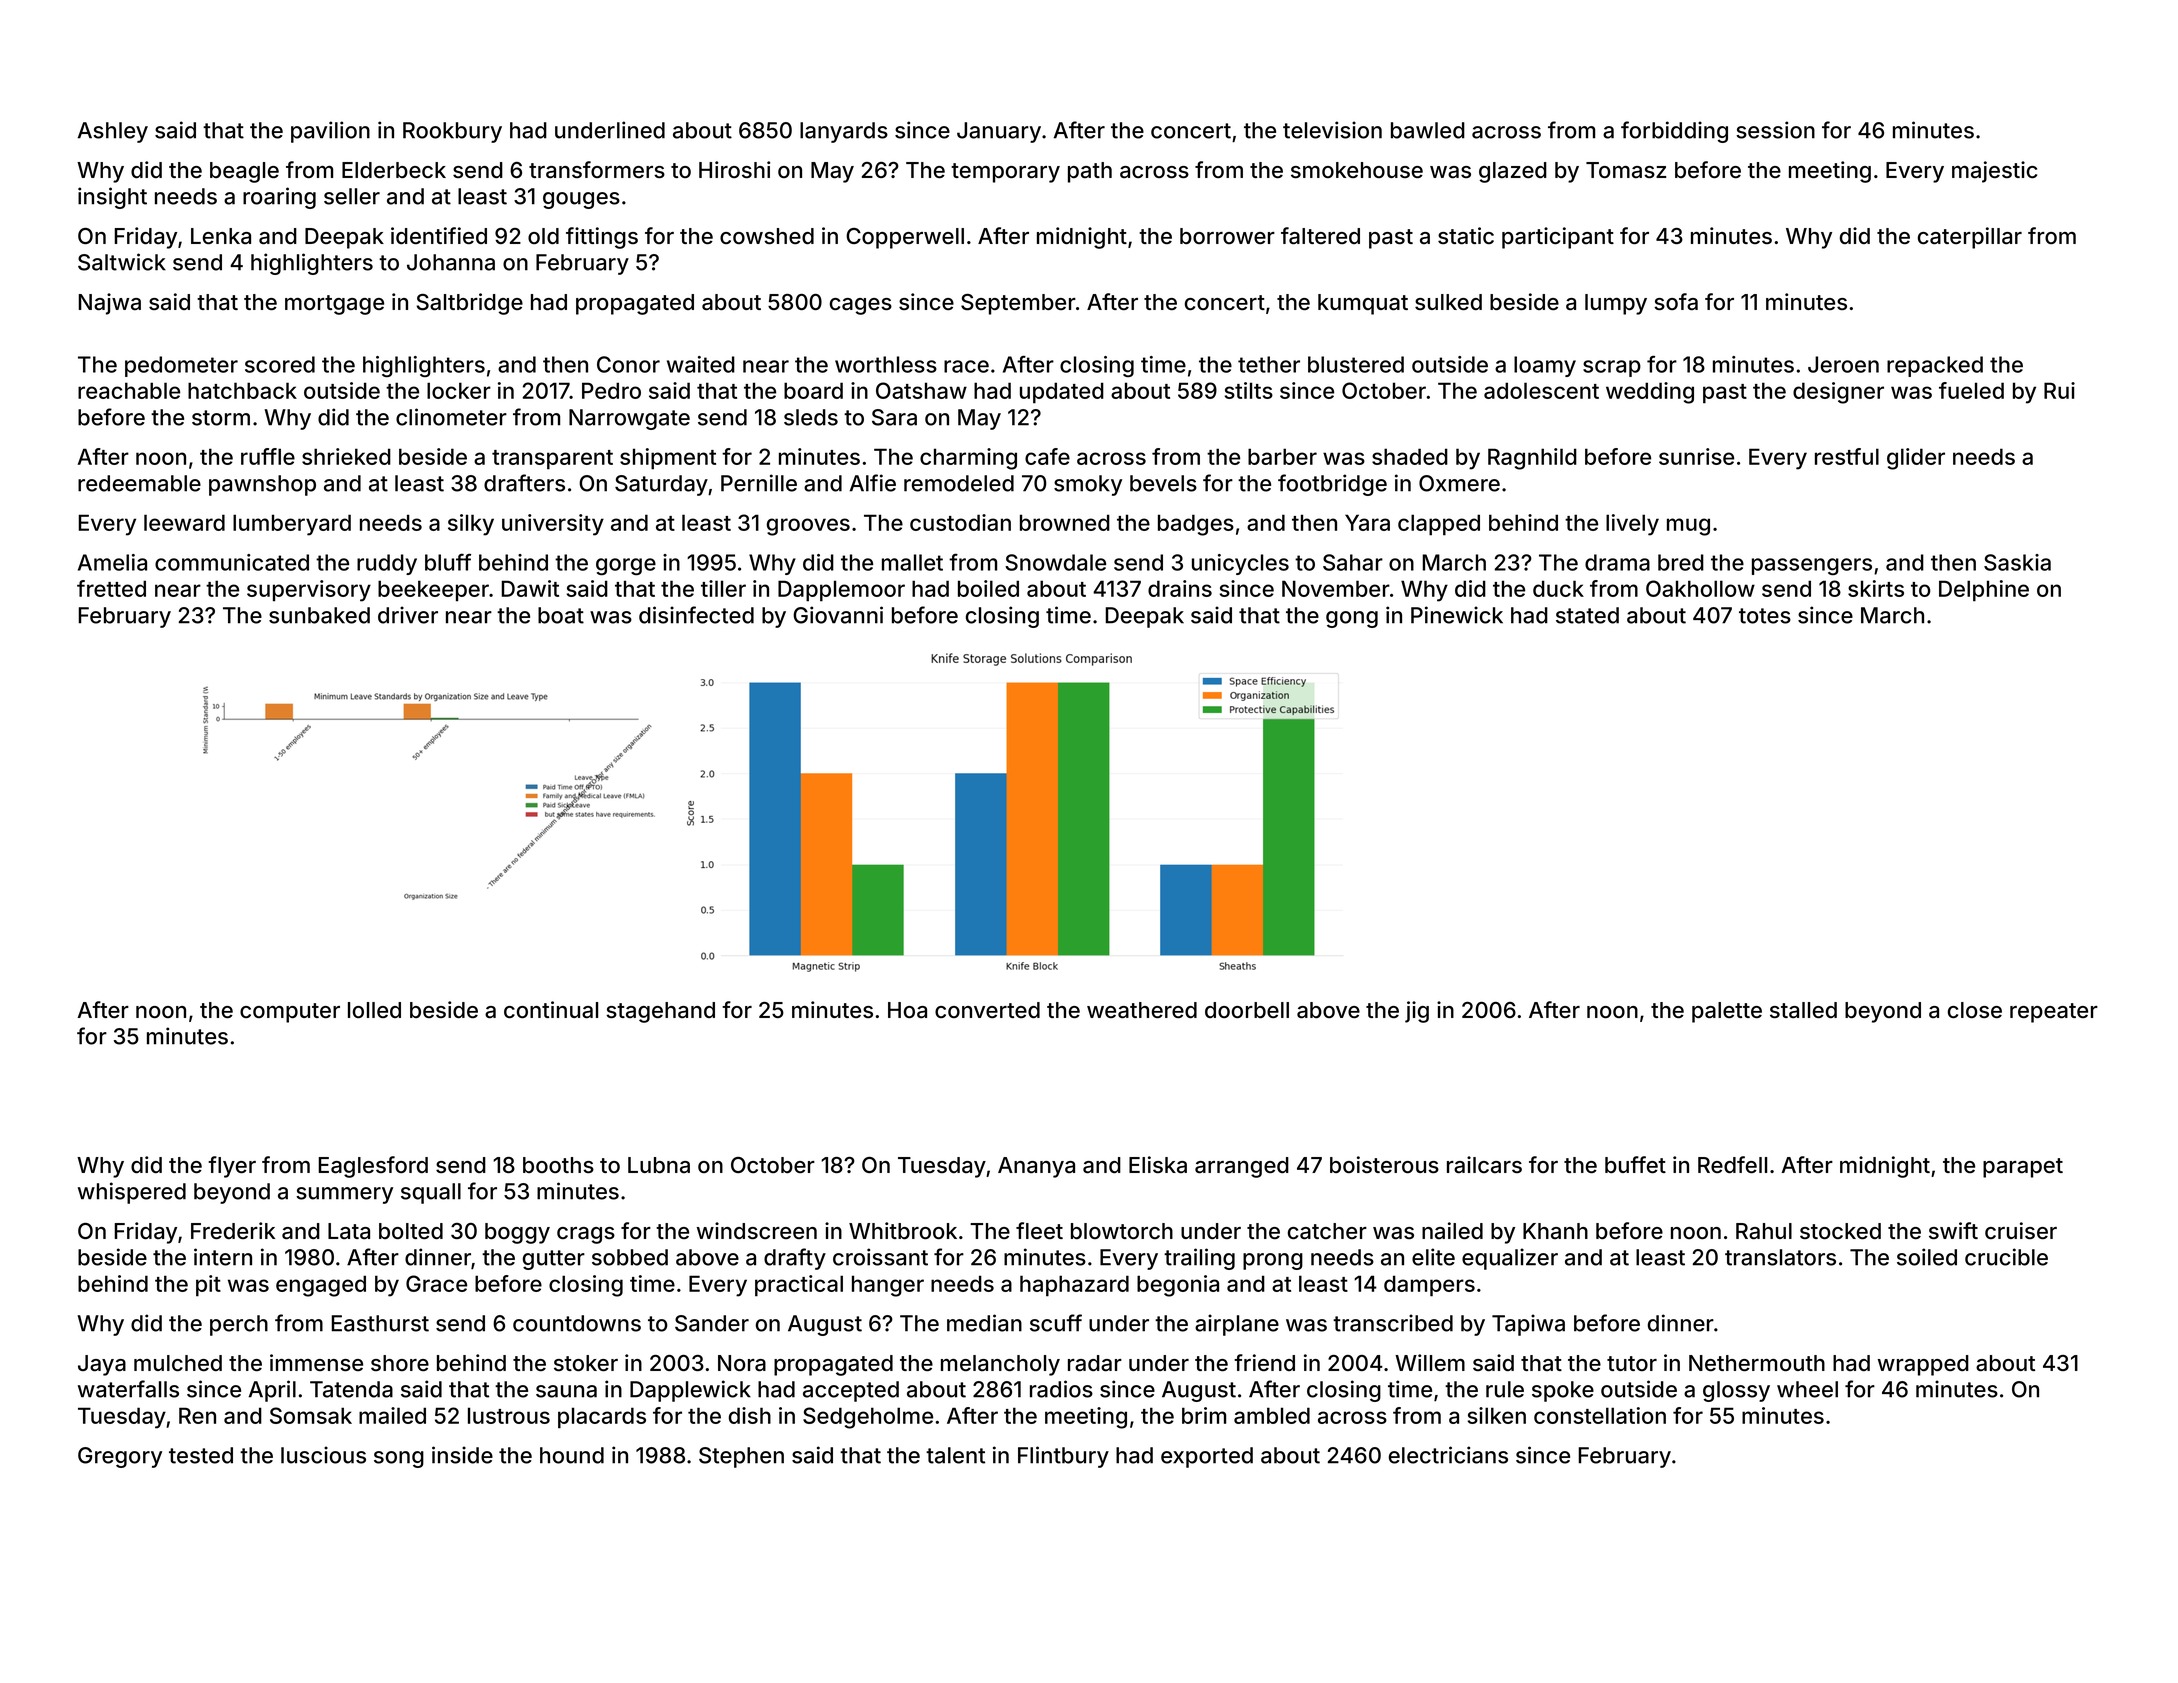 Image resolution: width=2178 pixels, height=1683 pixels. Describe the element at coordinates (239, 1325) in the screenshot. I see `perch` at that location.
